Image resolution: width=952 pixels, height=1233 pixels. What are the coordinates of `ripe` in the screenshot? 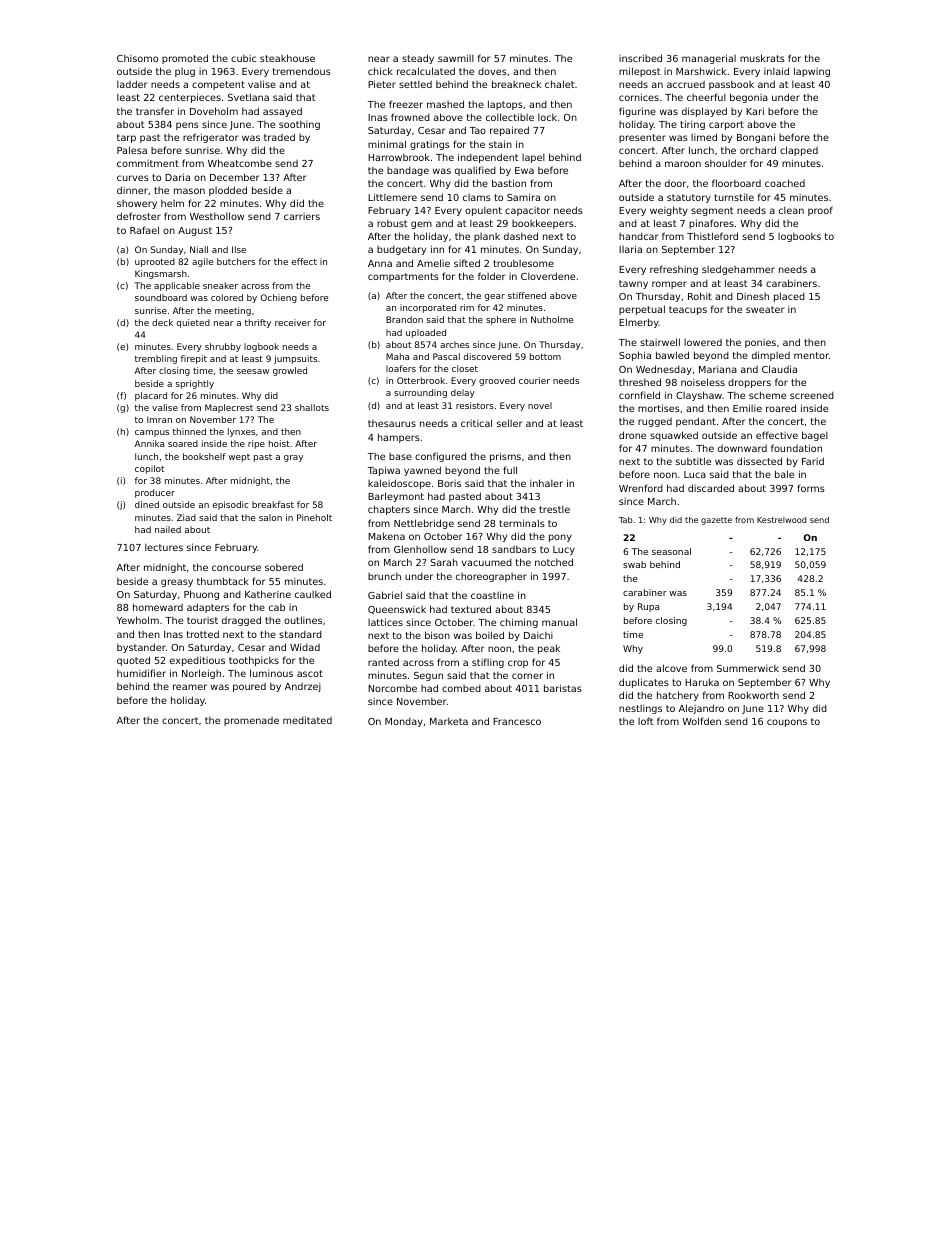 It's located at (256, 444).
